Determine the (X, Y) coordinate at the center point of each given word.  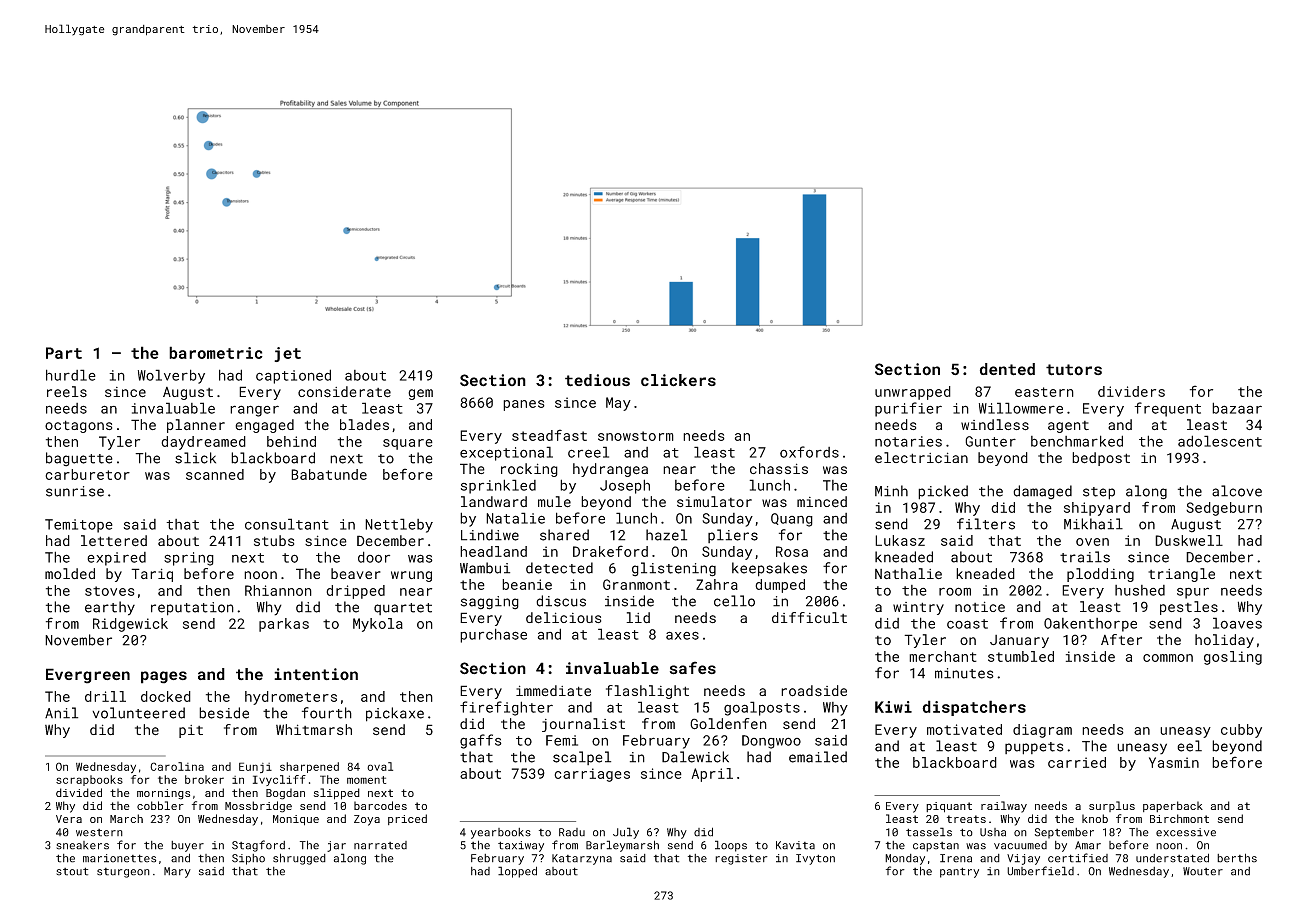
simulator (714, 501)
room (955, 591)
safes (693, 668)
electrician (921, 457)
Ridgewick (130, 625)
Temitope (79, 526)
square (408, 444)
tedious (597, 380)
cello (734, 601)
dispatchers (974, 708)
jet (287, 354)
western (99, 833)
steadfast (549, 435)
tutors (1074, 370)
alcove (1237, 491)
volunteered (138, 713)
